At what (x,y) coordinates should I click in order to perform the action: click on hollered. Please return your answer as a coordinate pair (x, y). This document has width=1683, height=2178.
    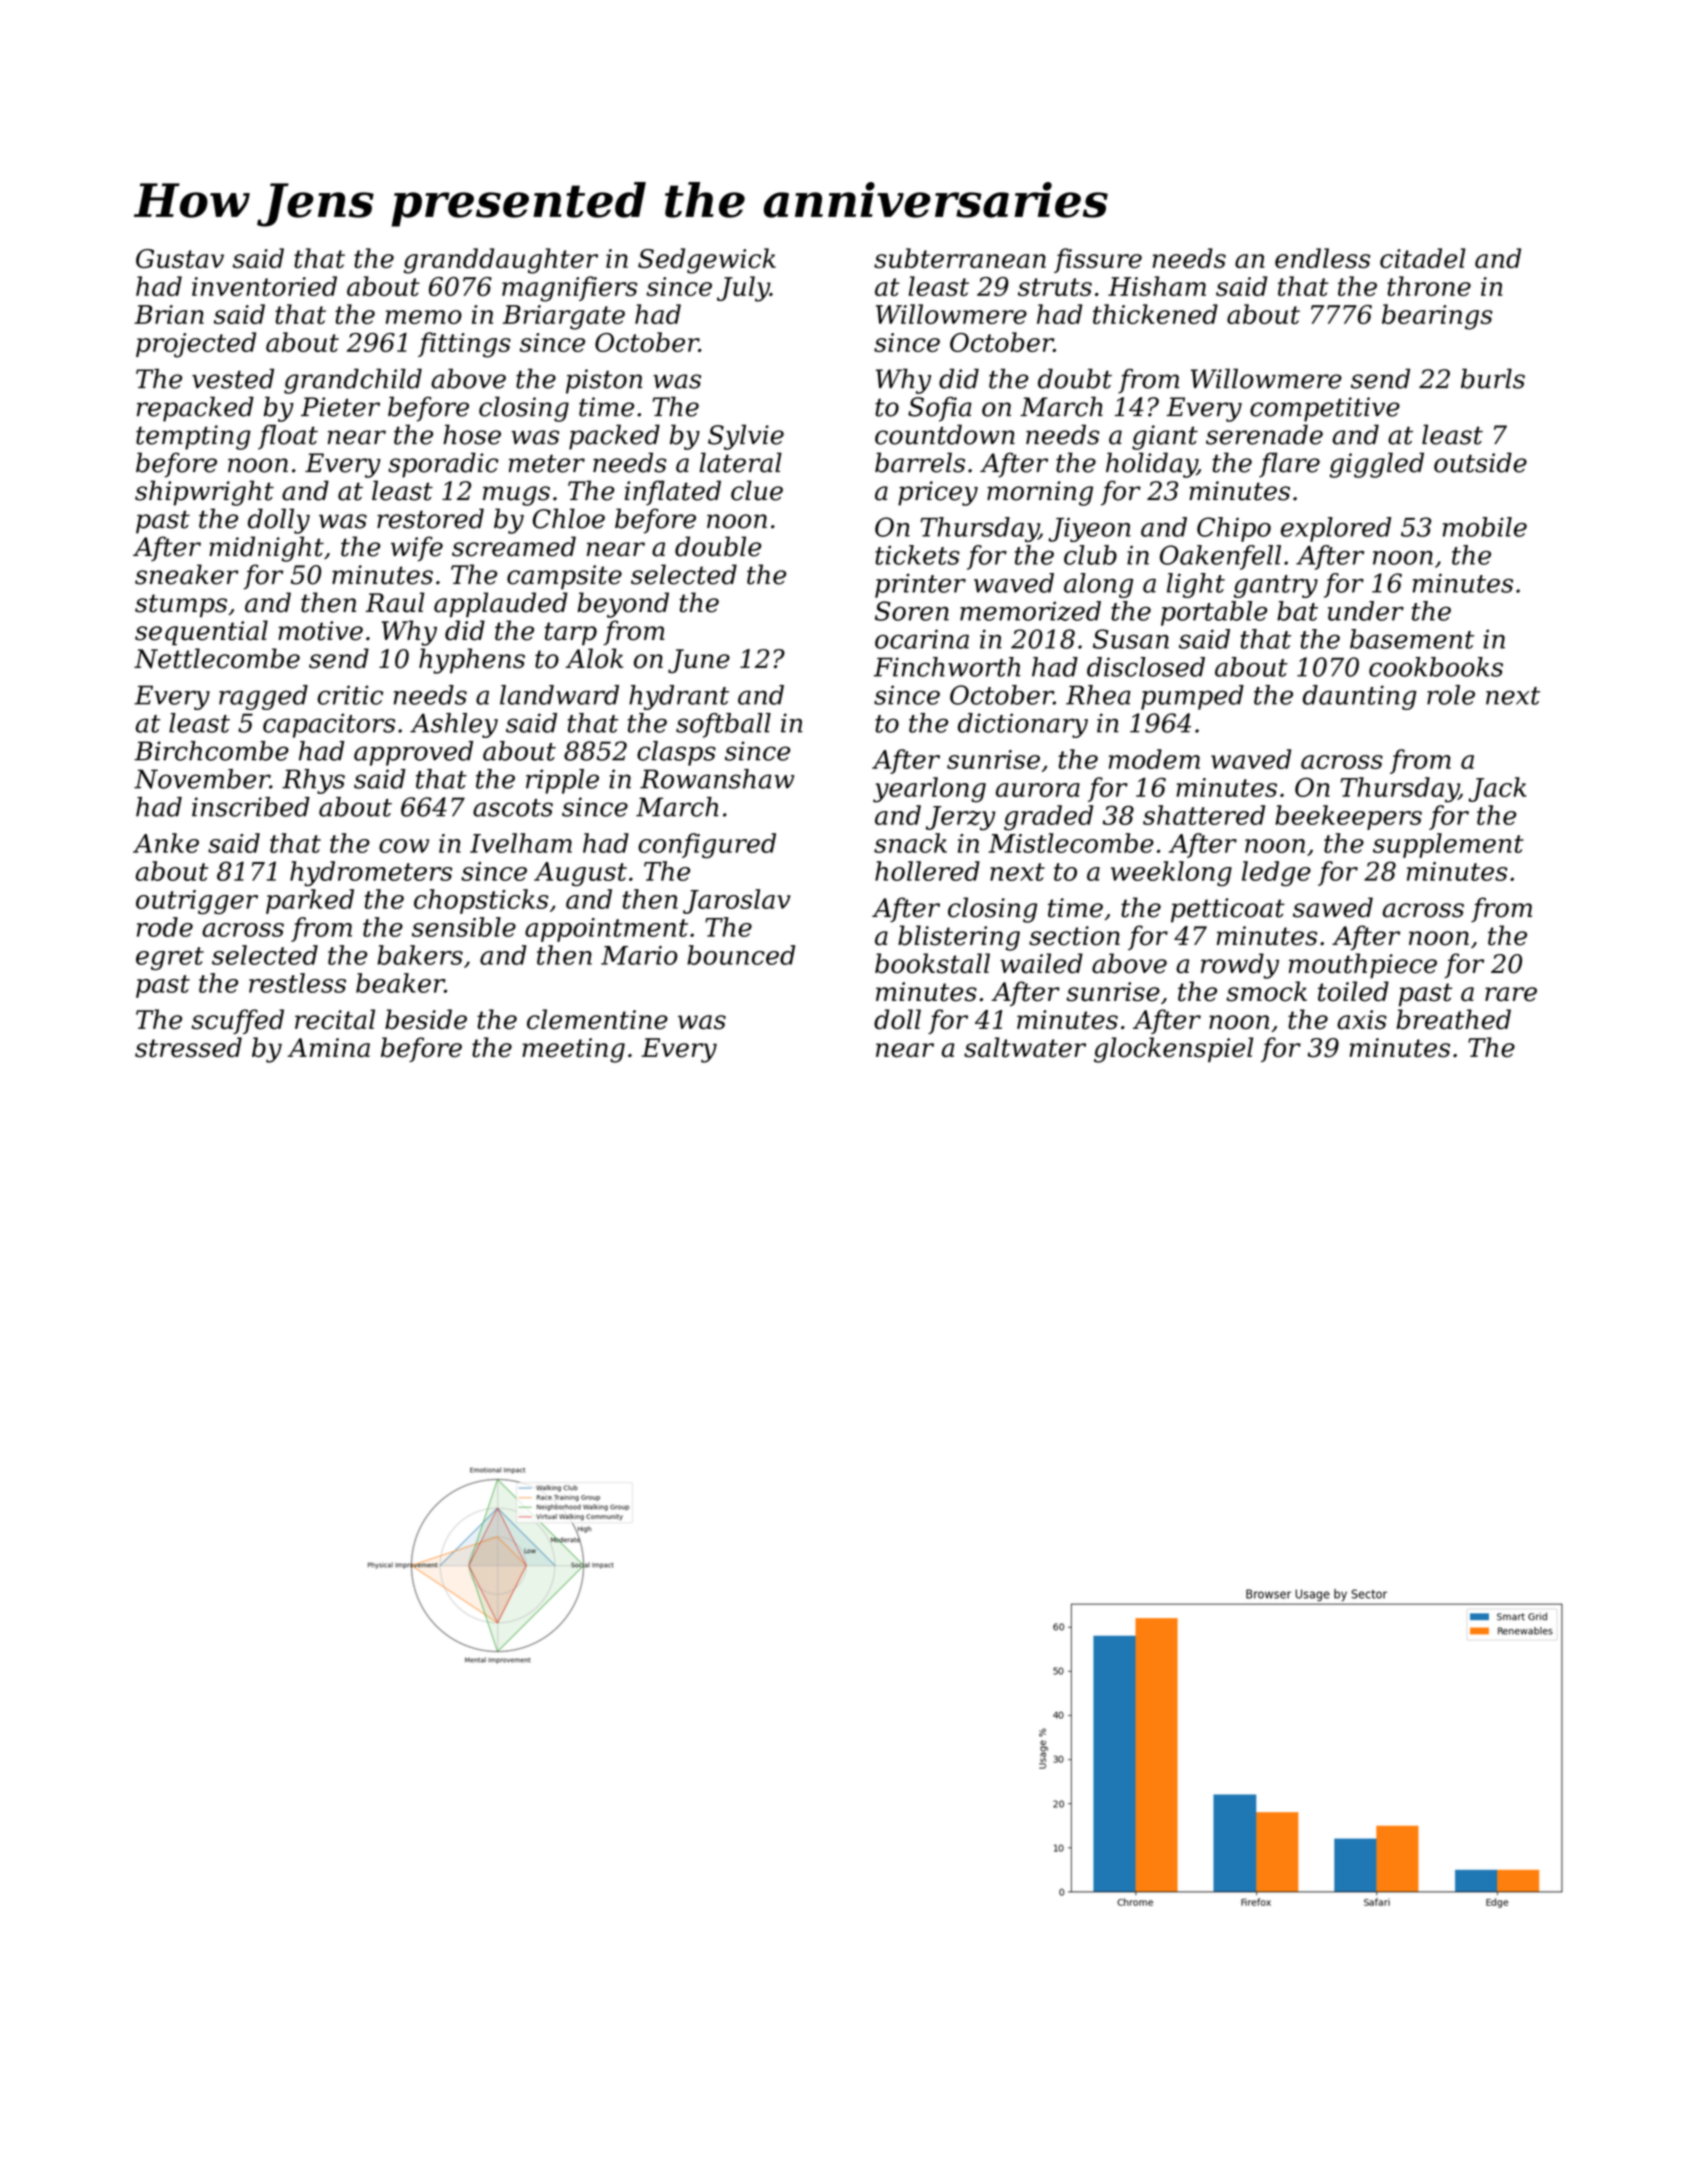
    Looking at the image, I should click on (927, 871).
